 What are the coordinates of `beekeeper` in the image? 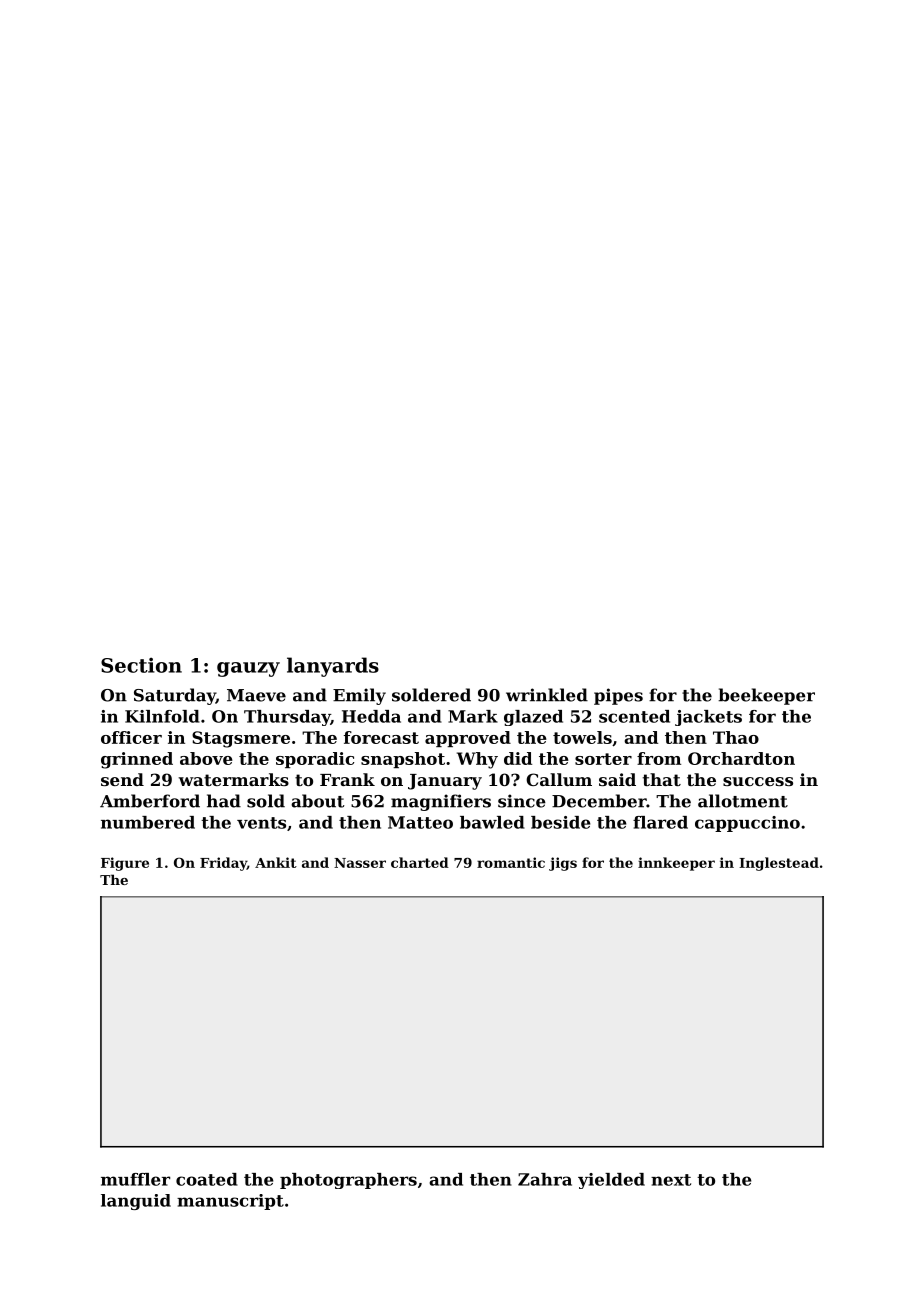 It's located at (766, 696).
